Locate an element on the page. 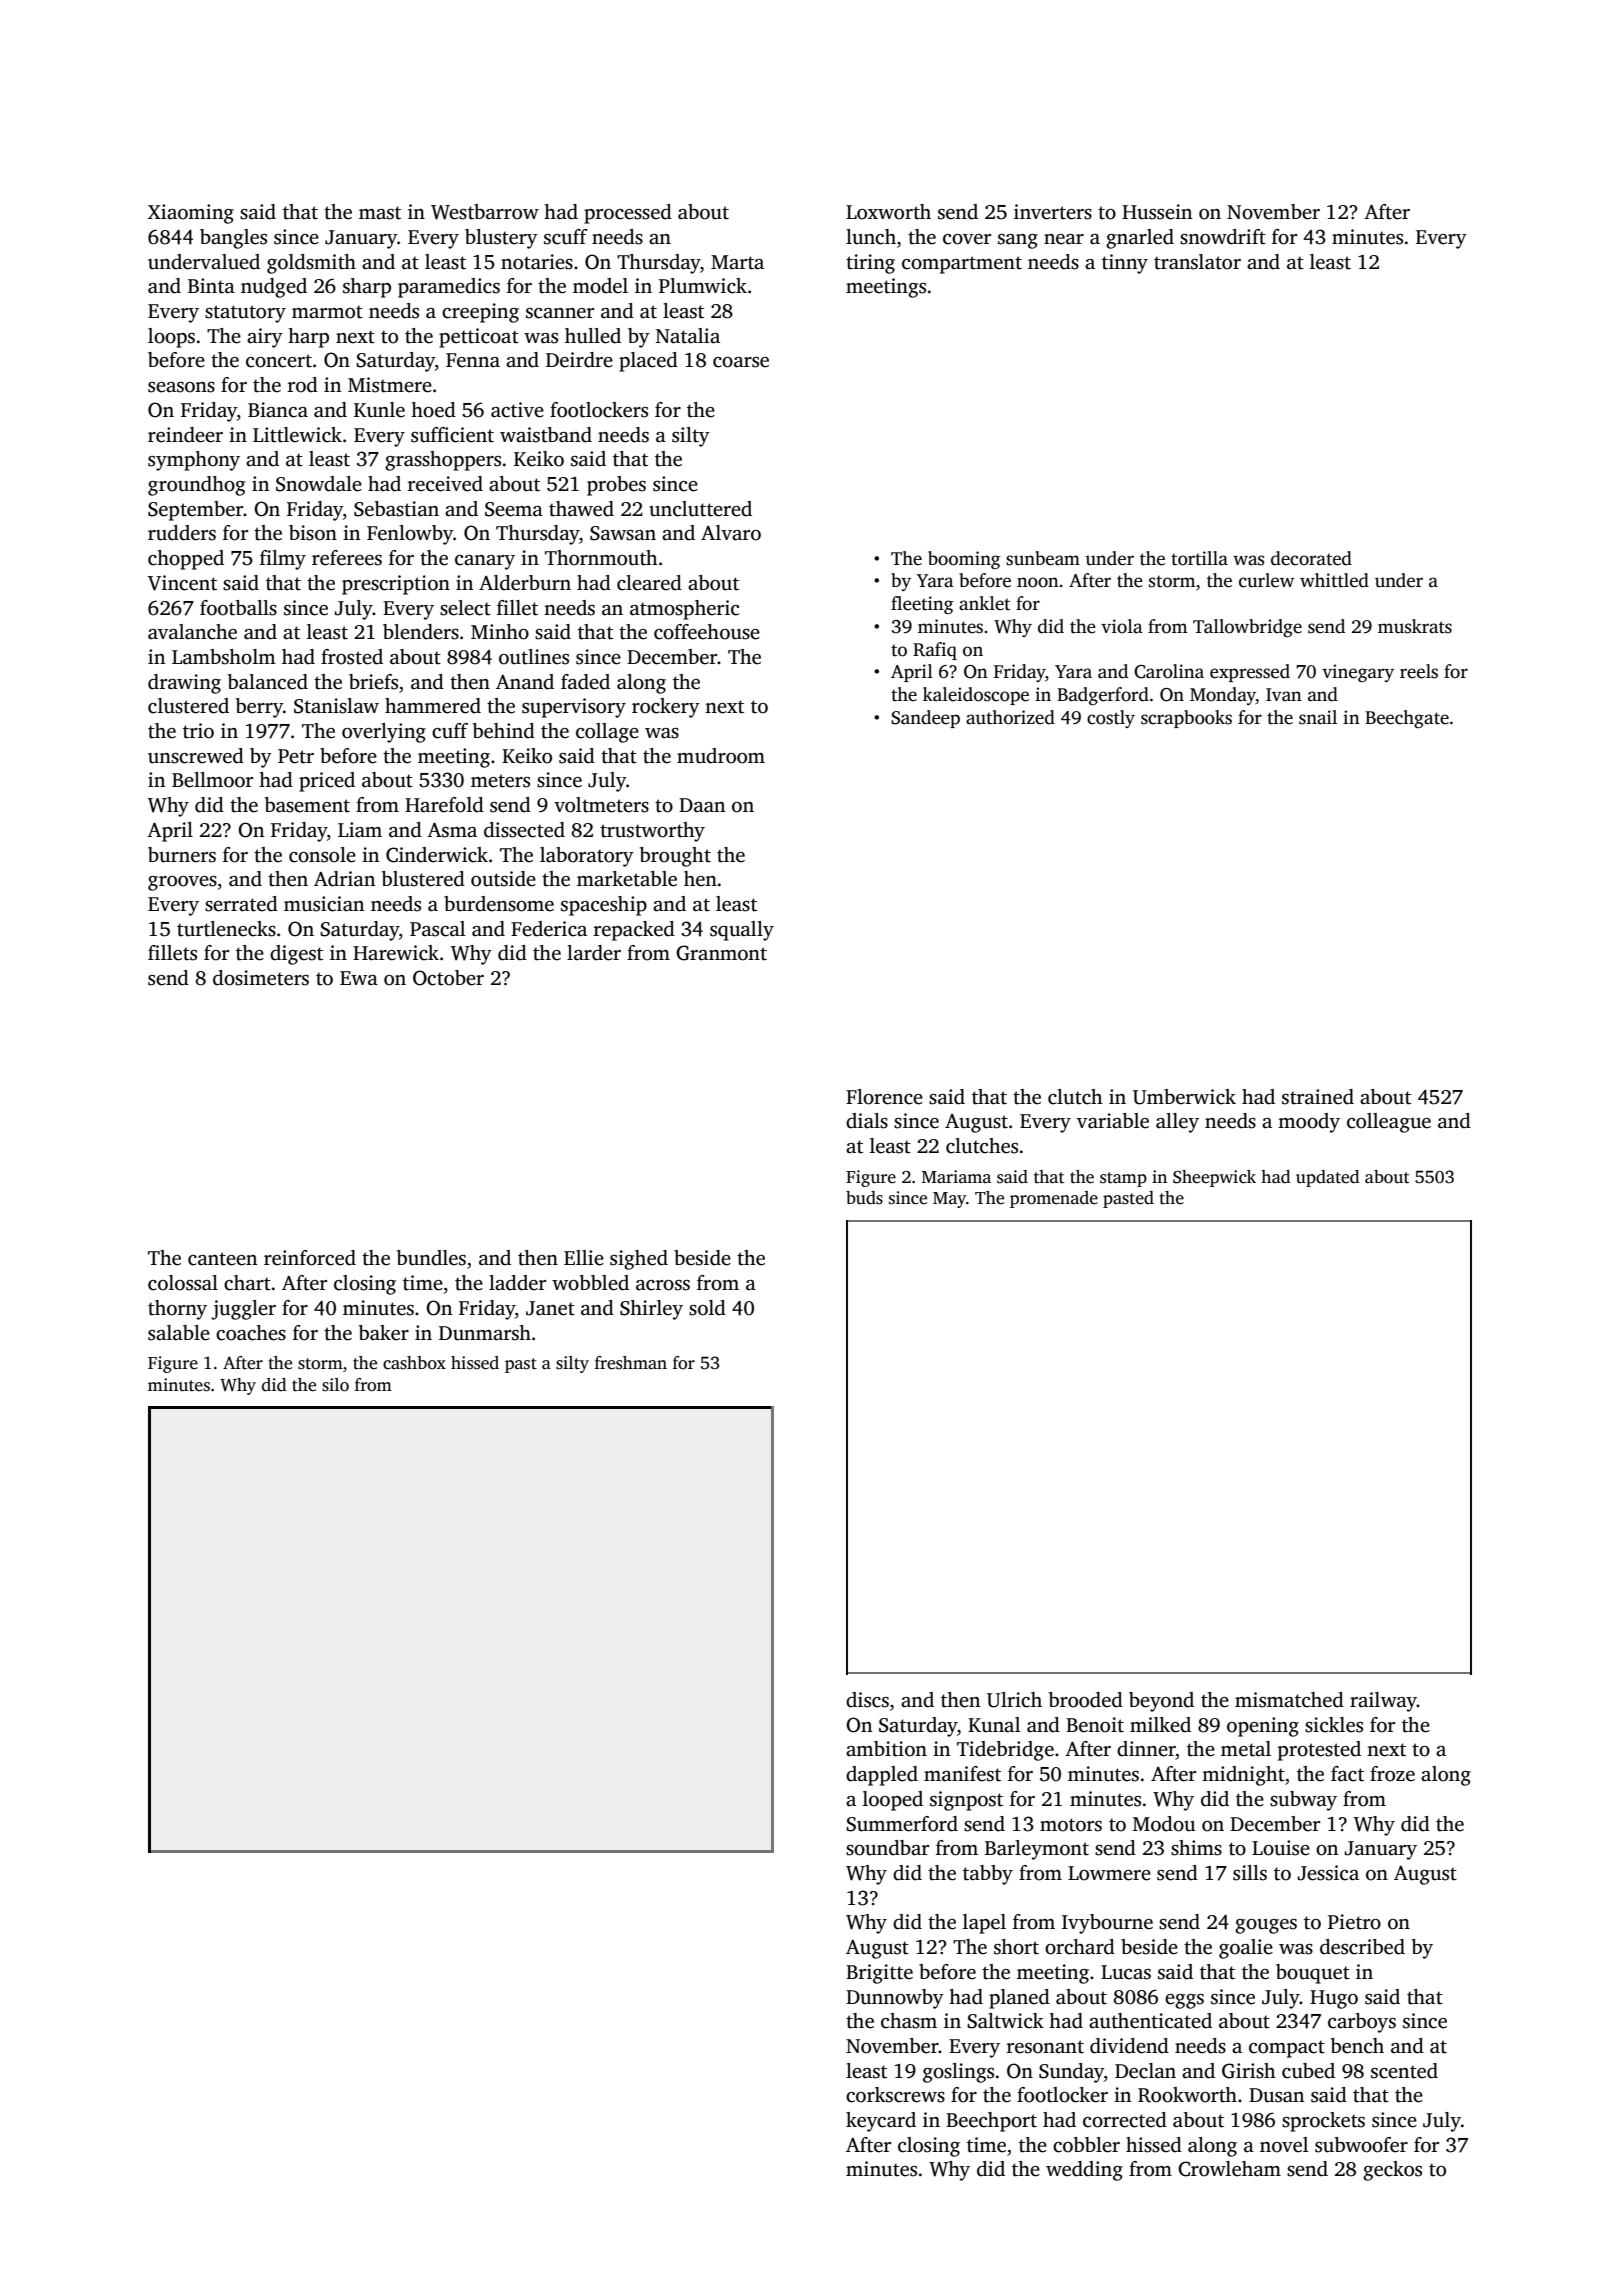 This document has height=2292, width=1620. cashbox is located at coordinates (414, 1363).
